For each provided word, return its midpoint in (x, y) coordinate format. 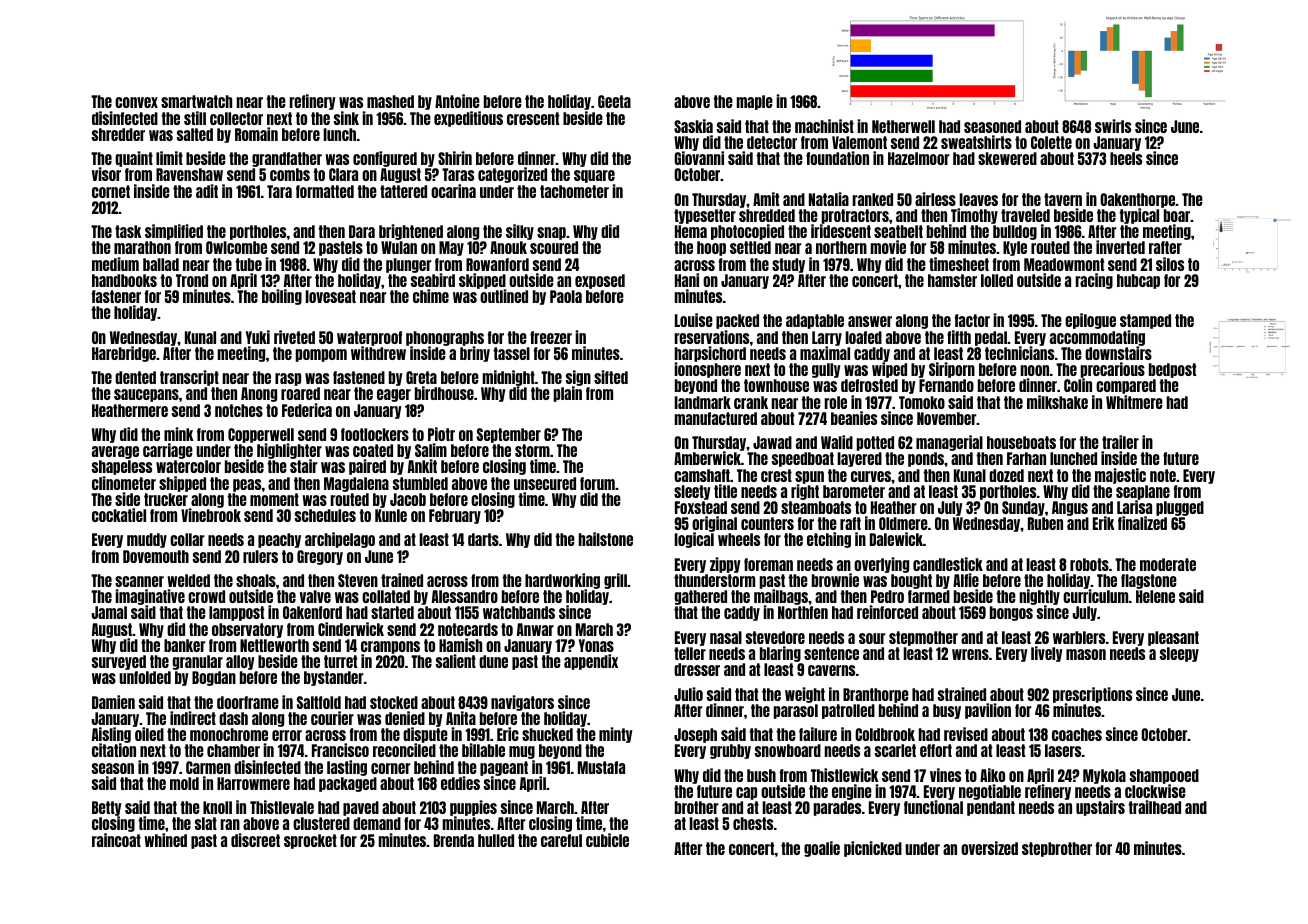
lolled (997, 280)
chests (753, 823)
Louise (694, 320)
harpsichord (710, 354)
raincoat (116, 840)
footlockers (375, 434)
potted (875, 443)
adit (207, 191)
